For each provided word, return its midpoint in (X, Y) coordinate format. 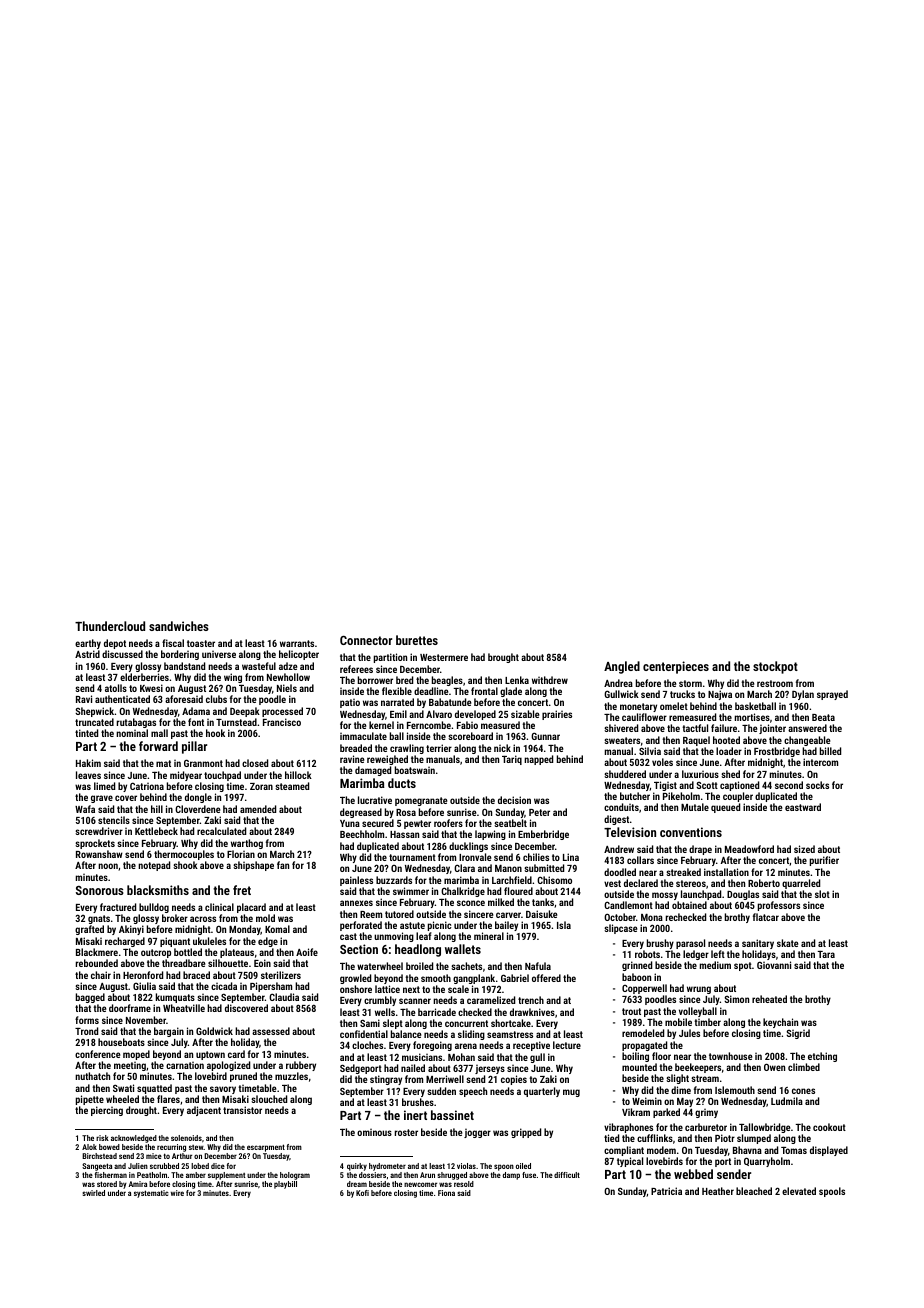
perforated (361, 926)
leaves (88, 775)
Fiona (446, 1193)
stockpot (775, 667)
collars (640, 860)
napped (538, 760)
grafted (89, 930)
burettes (417, 640)
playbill (285, 1185)
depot (115, 644)
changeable (807, 741)
